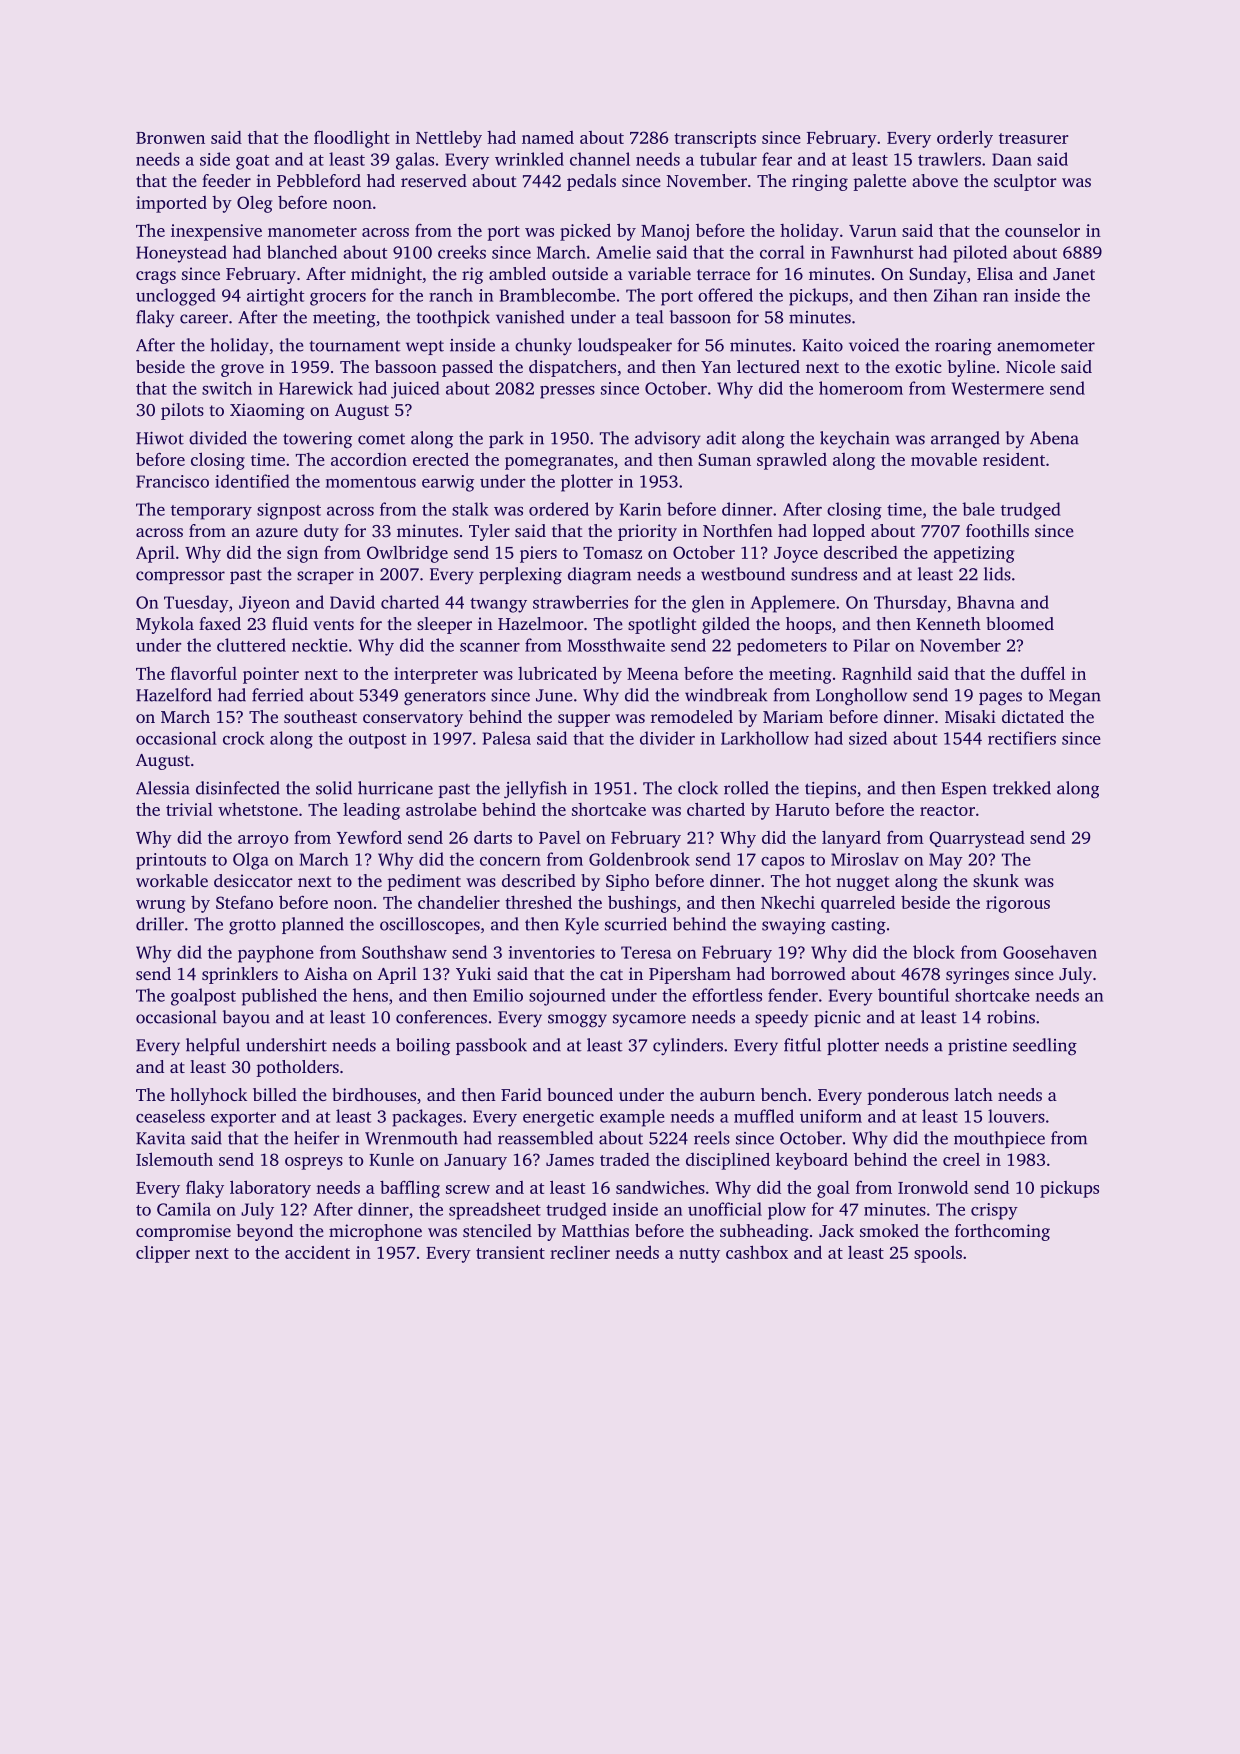  I want to click on divider, so click(667, 738).
